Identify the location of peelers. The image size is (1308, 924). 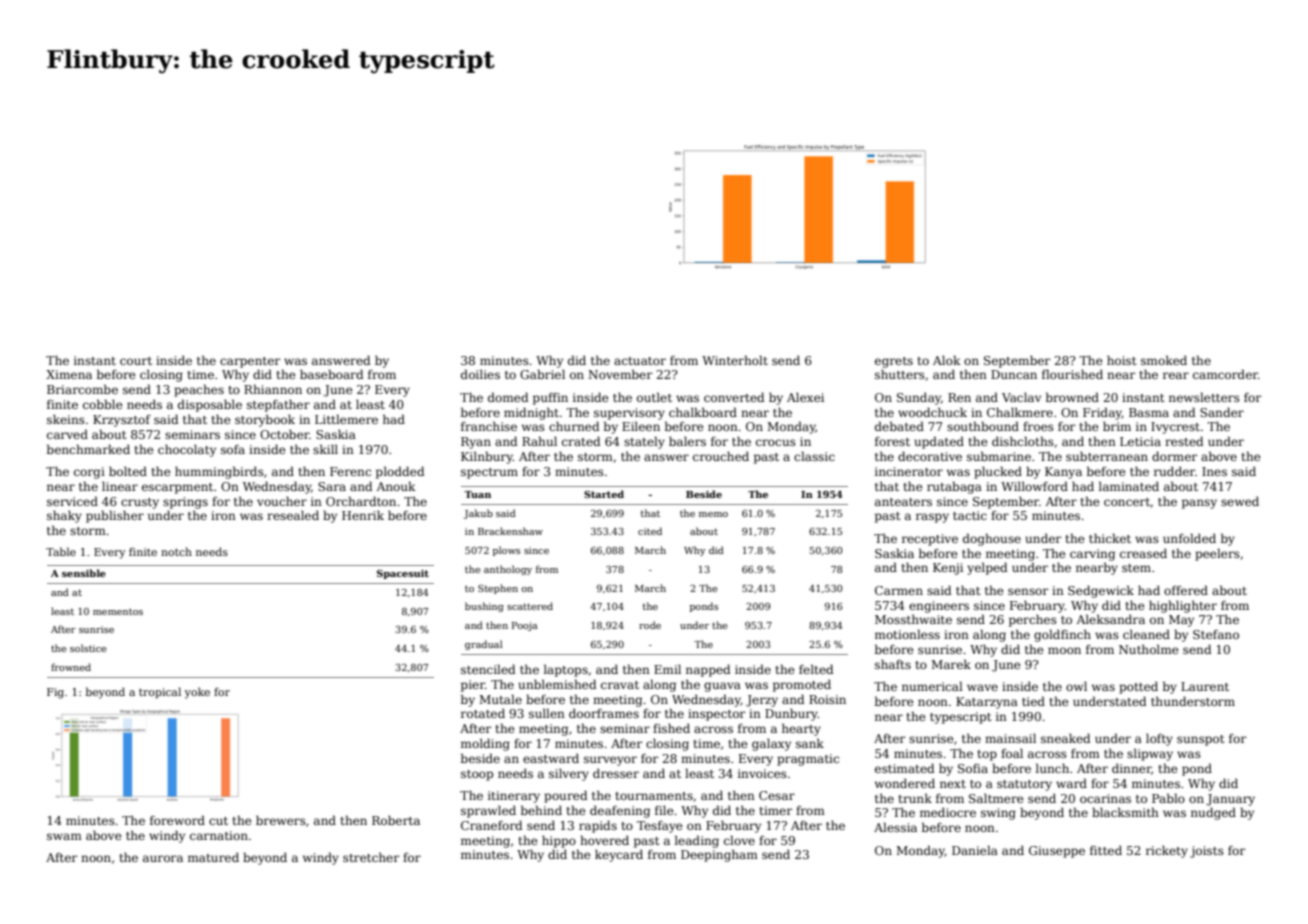
(1217, 554).
